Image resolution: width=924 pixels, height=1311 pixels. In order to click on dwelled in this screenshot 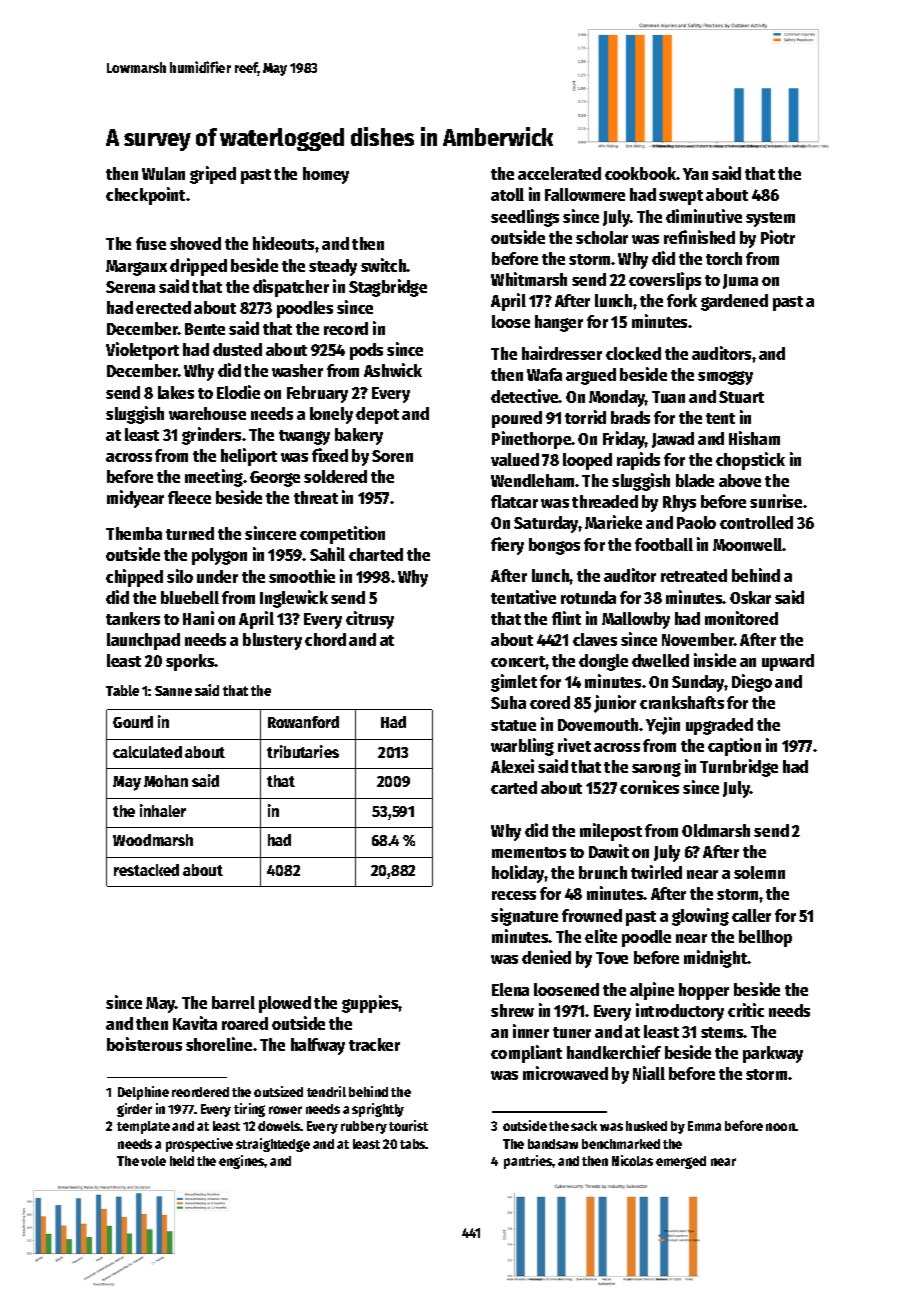, I will do `click(660, 660)`.
